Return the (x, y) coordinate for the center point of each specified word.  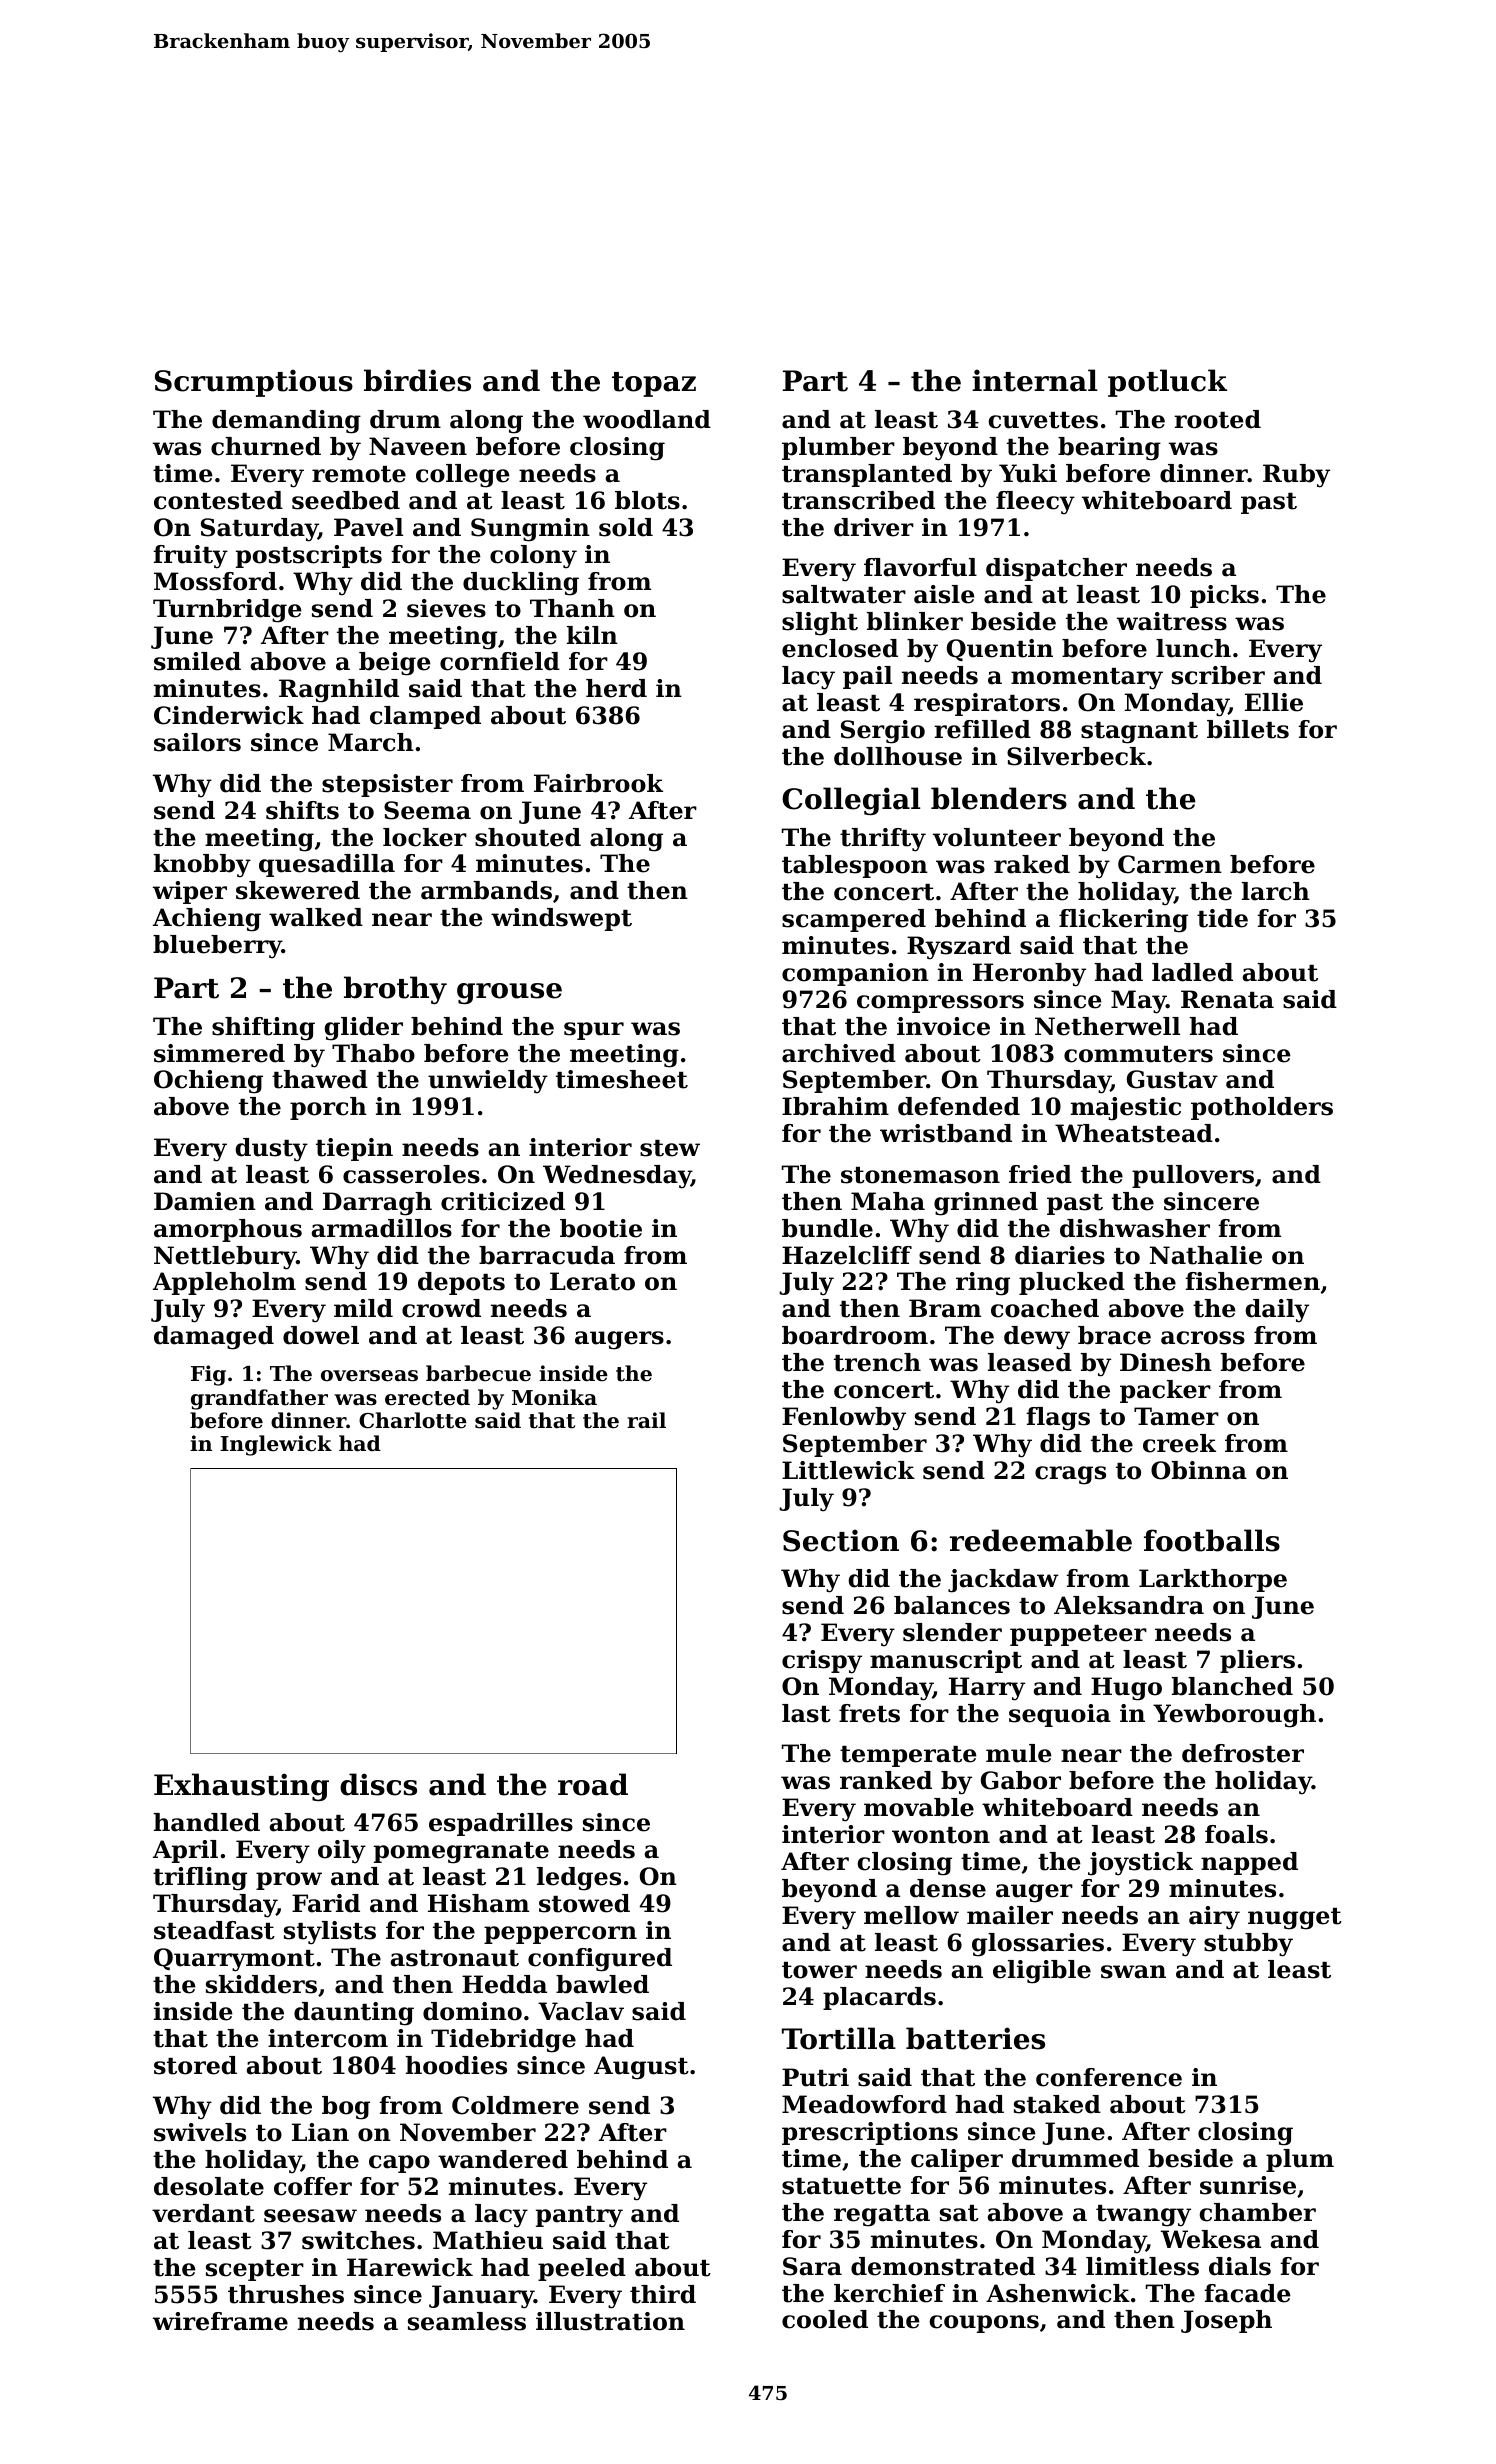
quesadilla (327, 865)
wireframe (220, 2321)
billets (1248, 729)
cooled (825, 2319)
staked (1057, 2104)
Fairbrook (598, 783)
